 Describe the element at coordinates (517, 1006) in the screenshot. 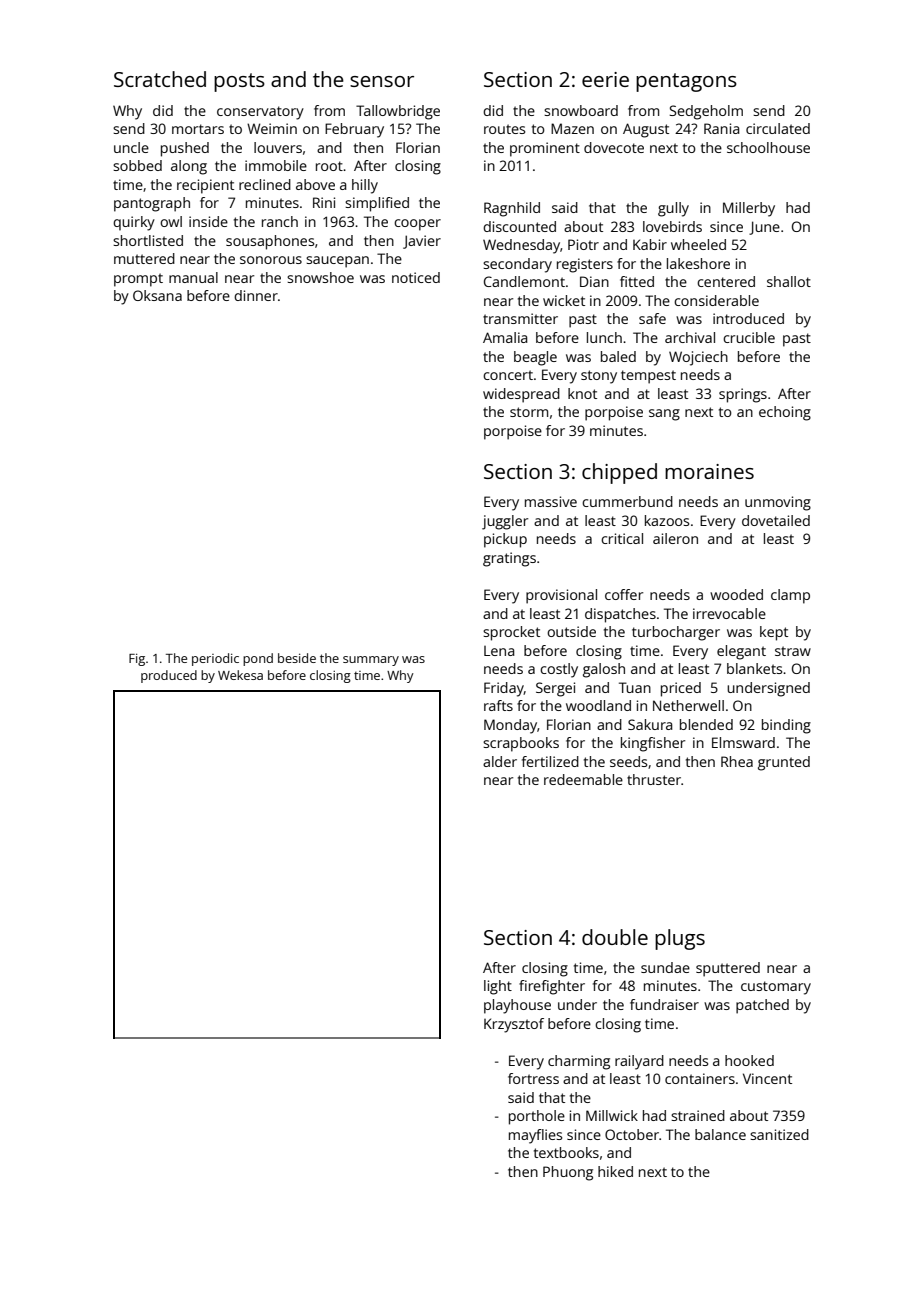

I see `playhouse` at that location.
